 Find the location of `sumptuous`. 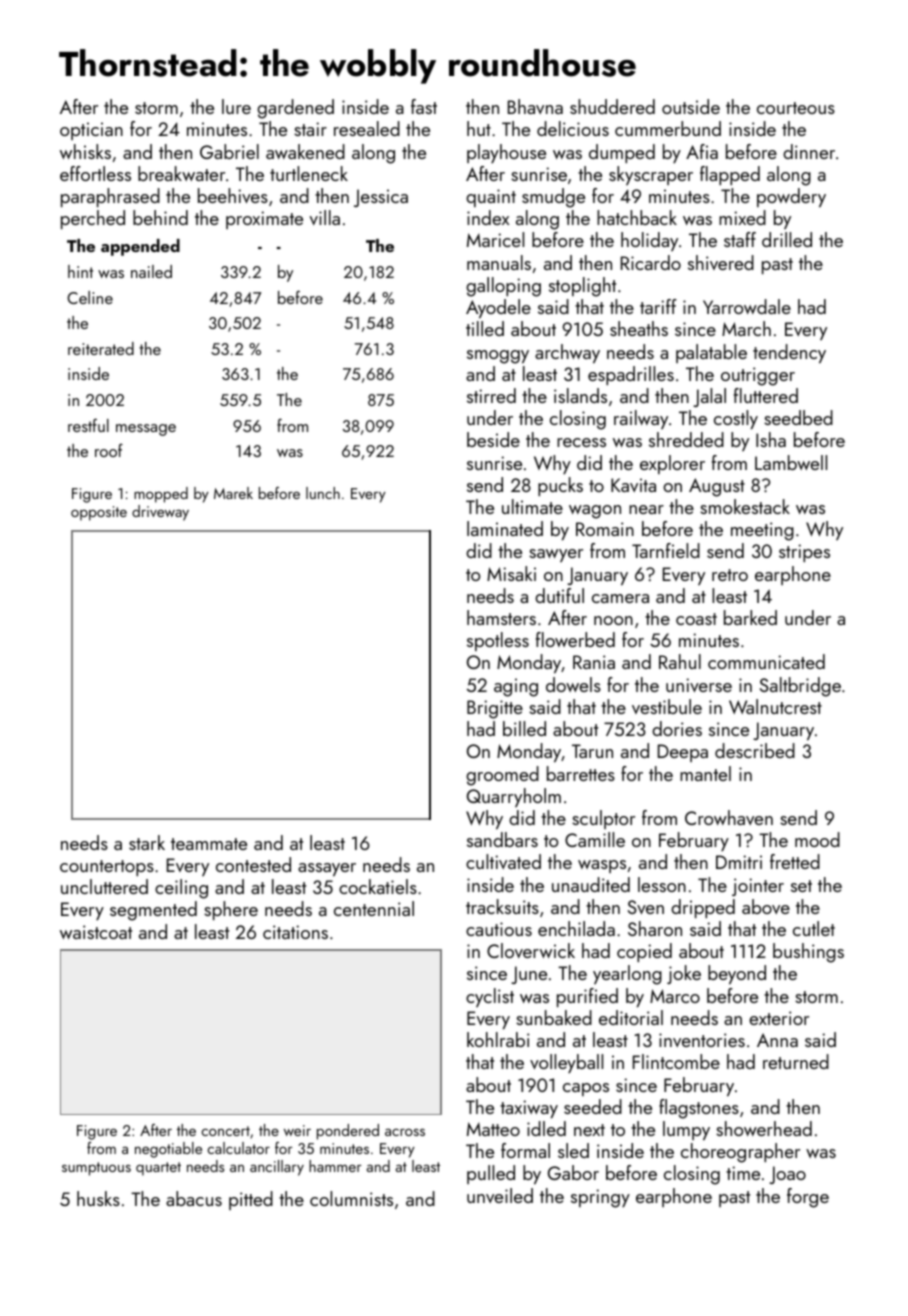

sumptuous is located at coordinates (96, 1169).
